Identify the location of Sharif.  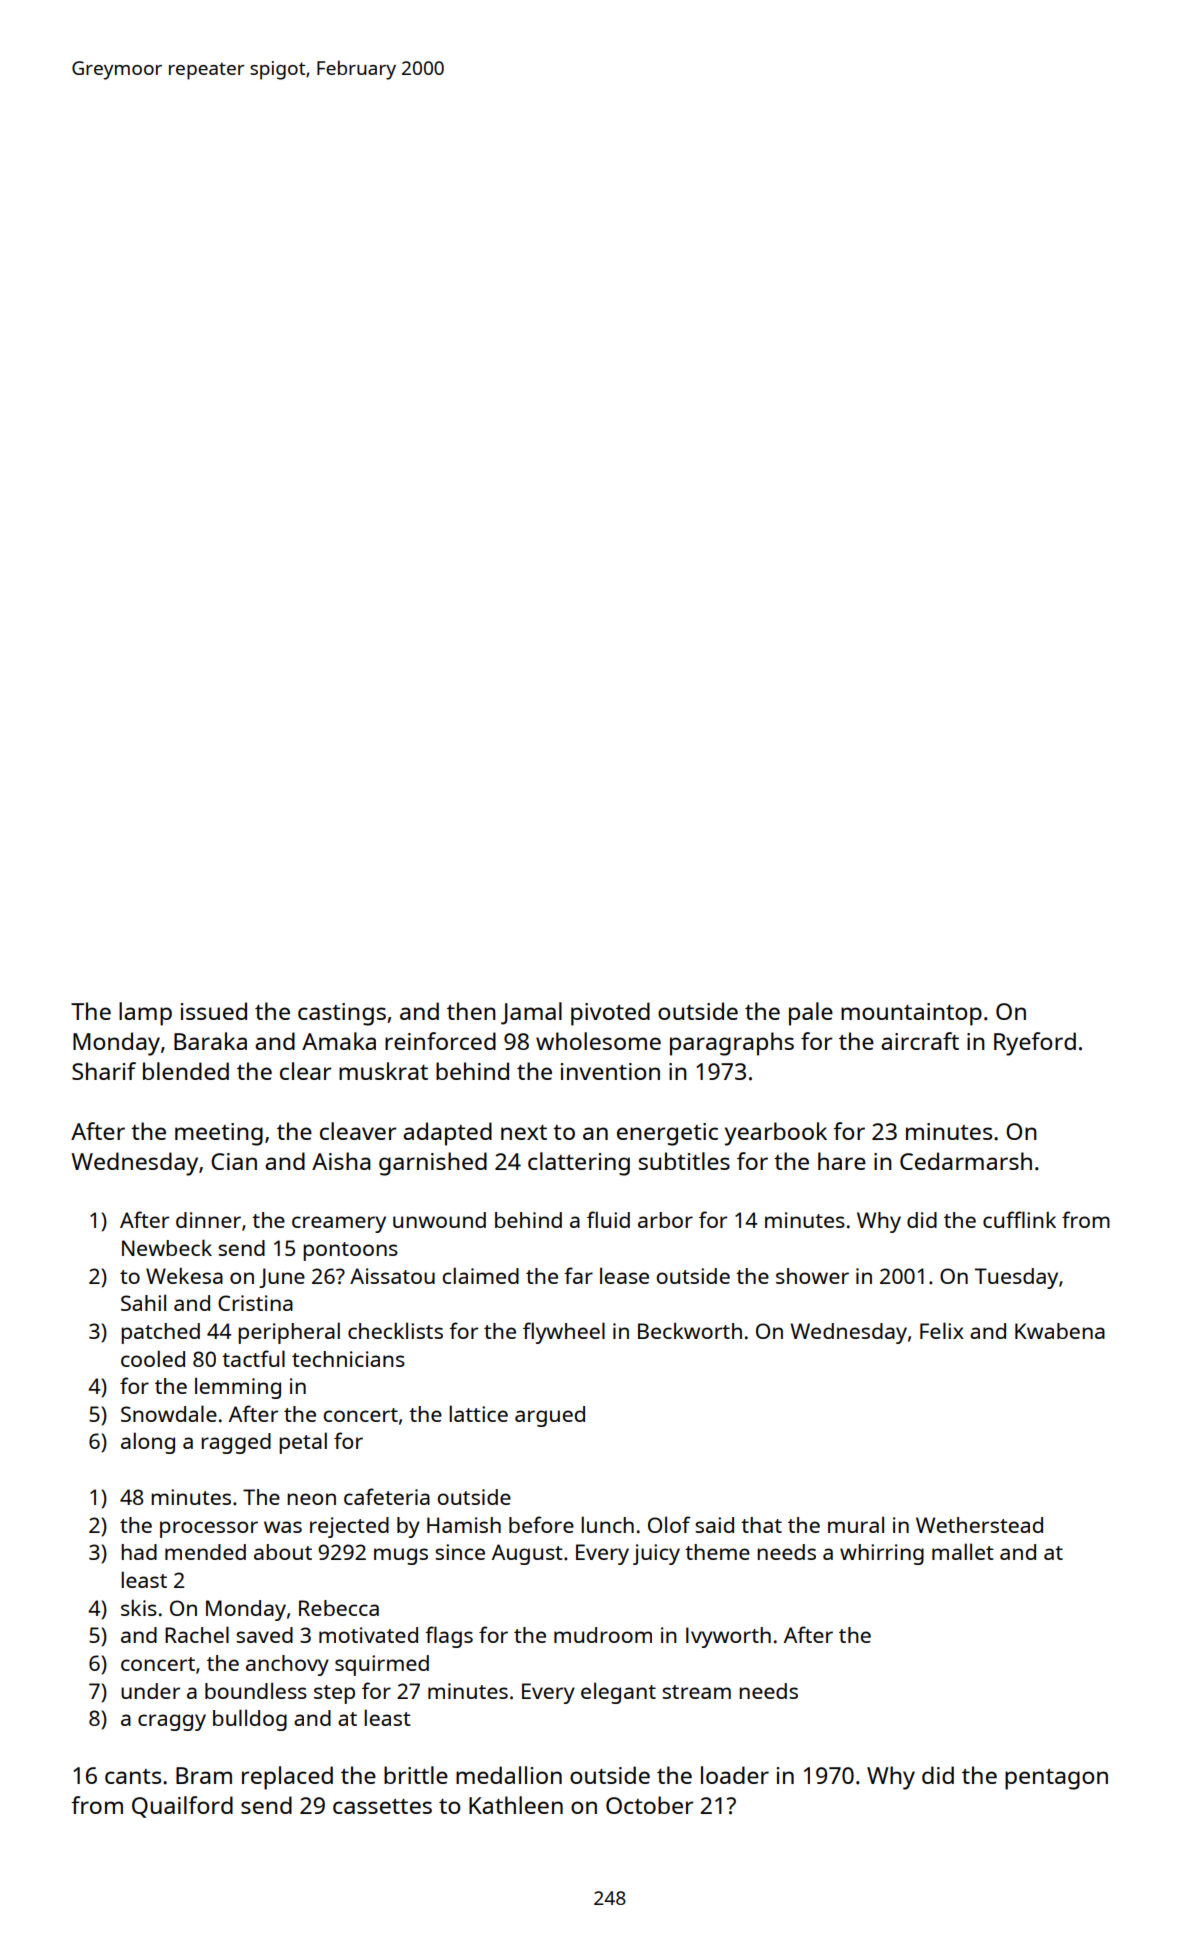
(104, 1071).
